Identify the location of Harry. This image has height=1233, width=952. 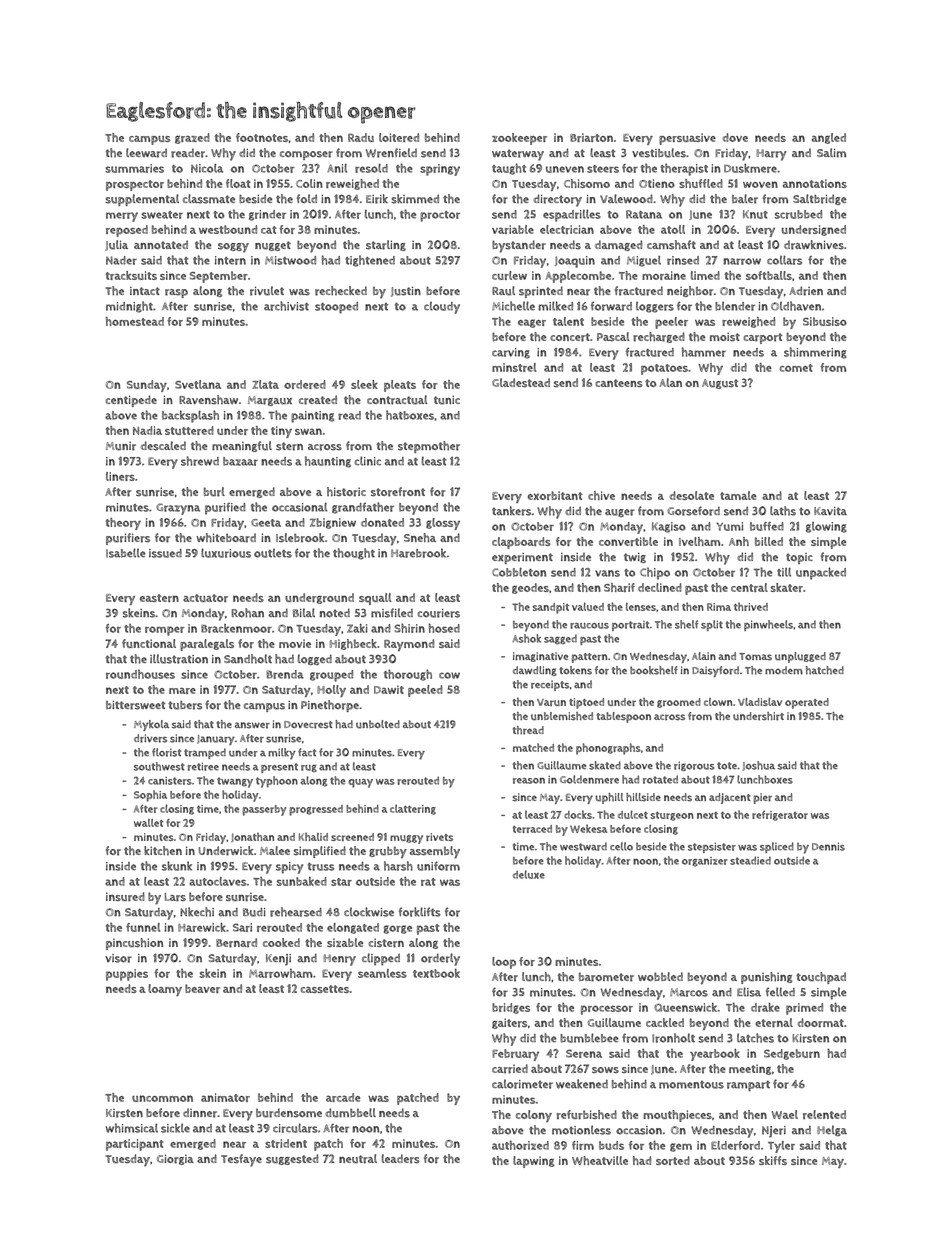
(771, 155).
